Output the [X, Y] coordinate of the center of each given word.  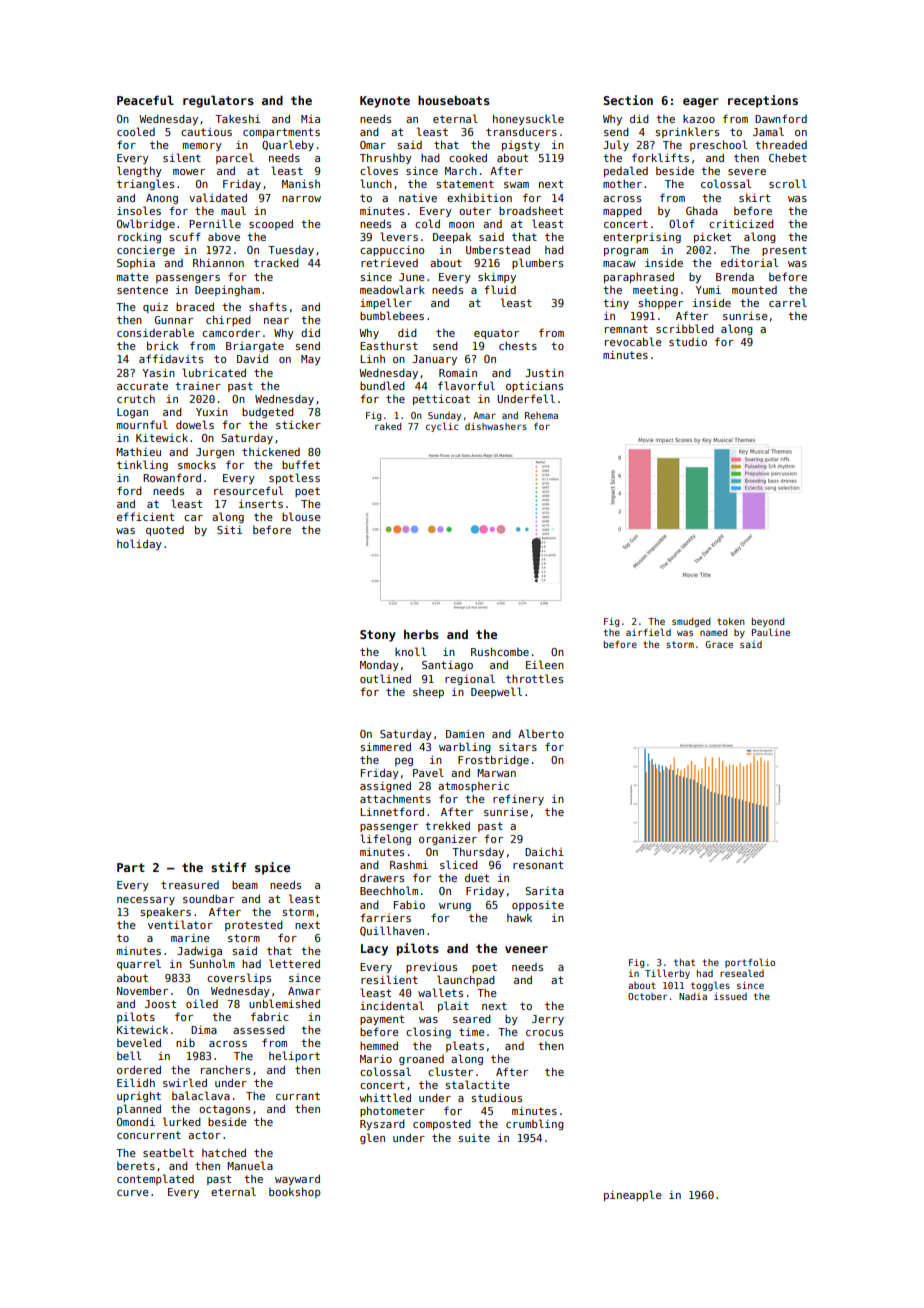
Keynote [385, 102]
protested [254, 925]
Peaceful [145, 100]
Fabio [409, 904]
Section [628, 100]
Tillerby [667, 974]
